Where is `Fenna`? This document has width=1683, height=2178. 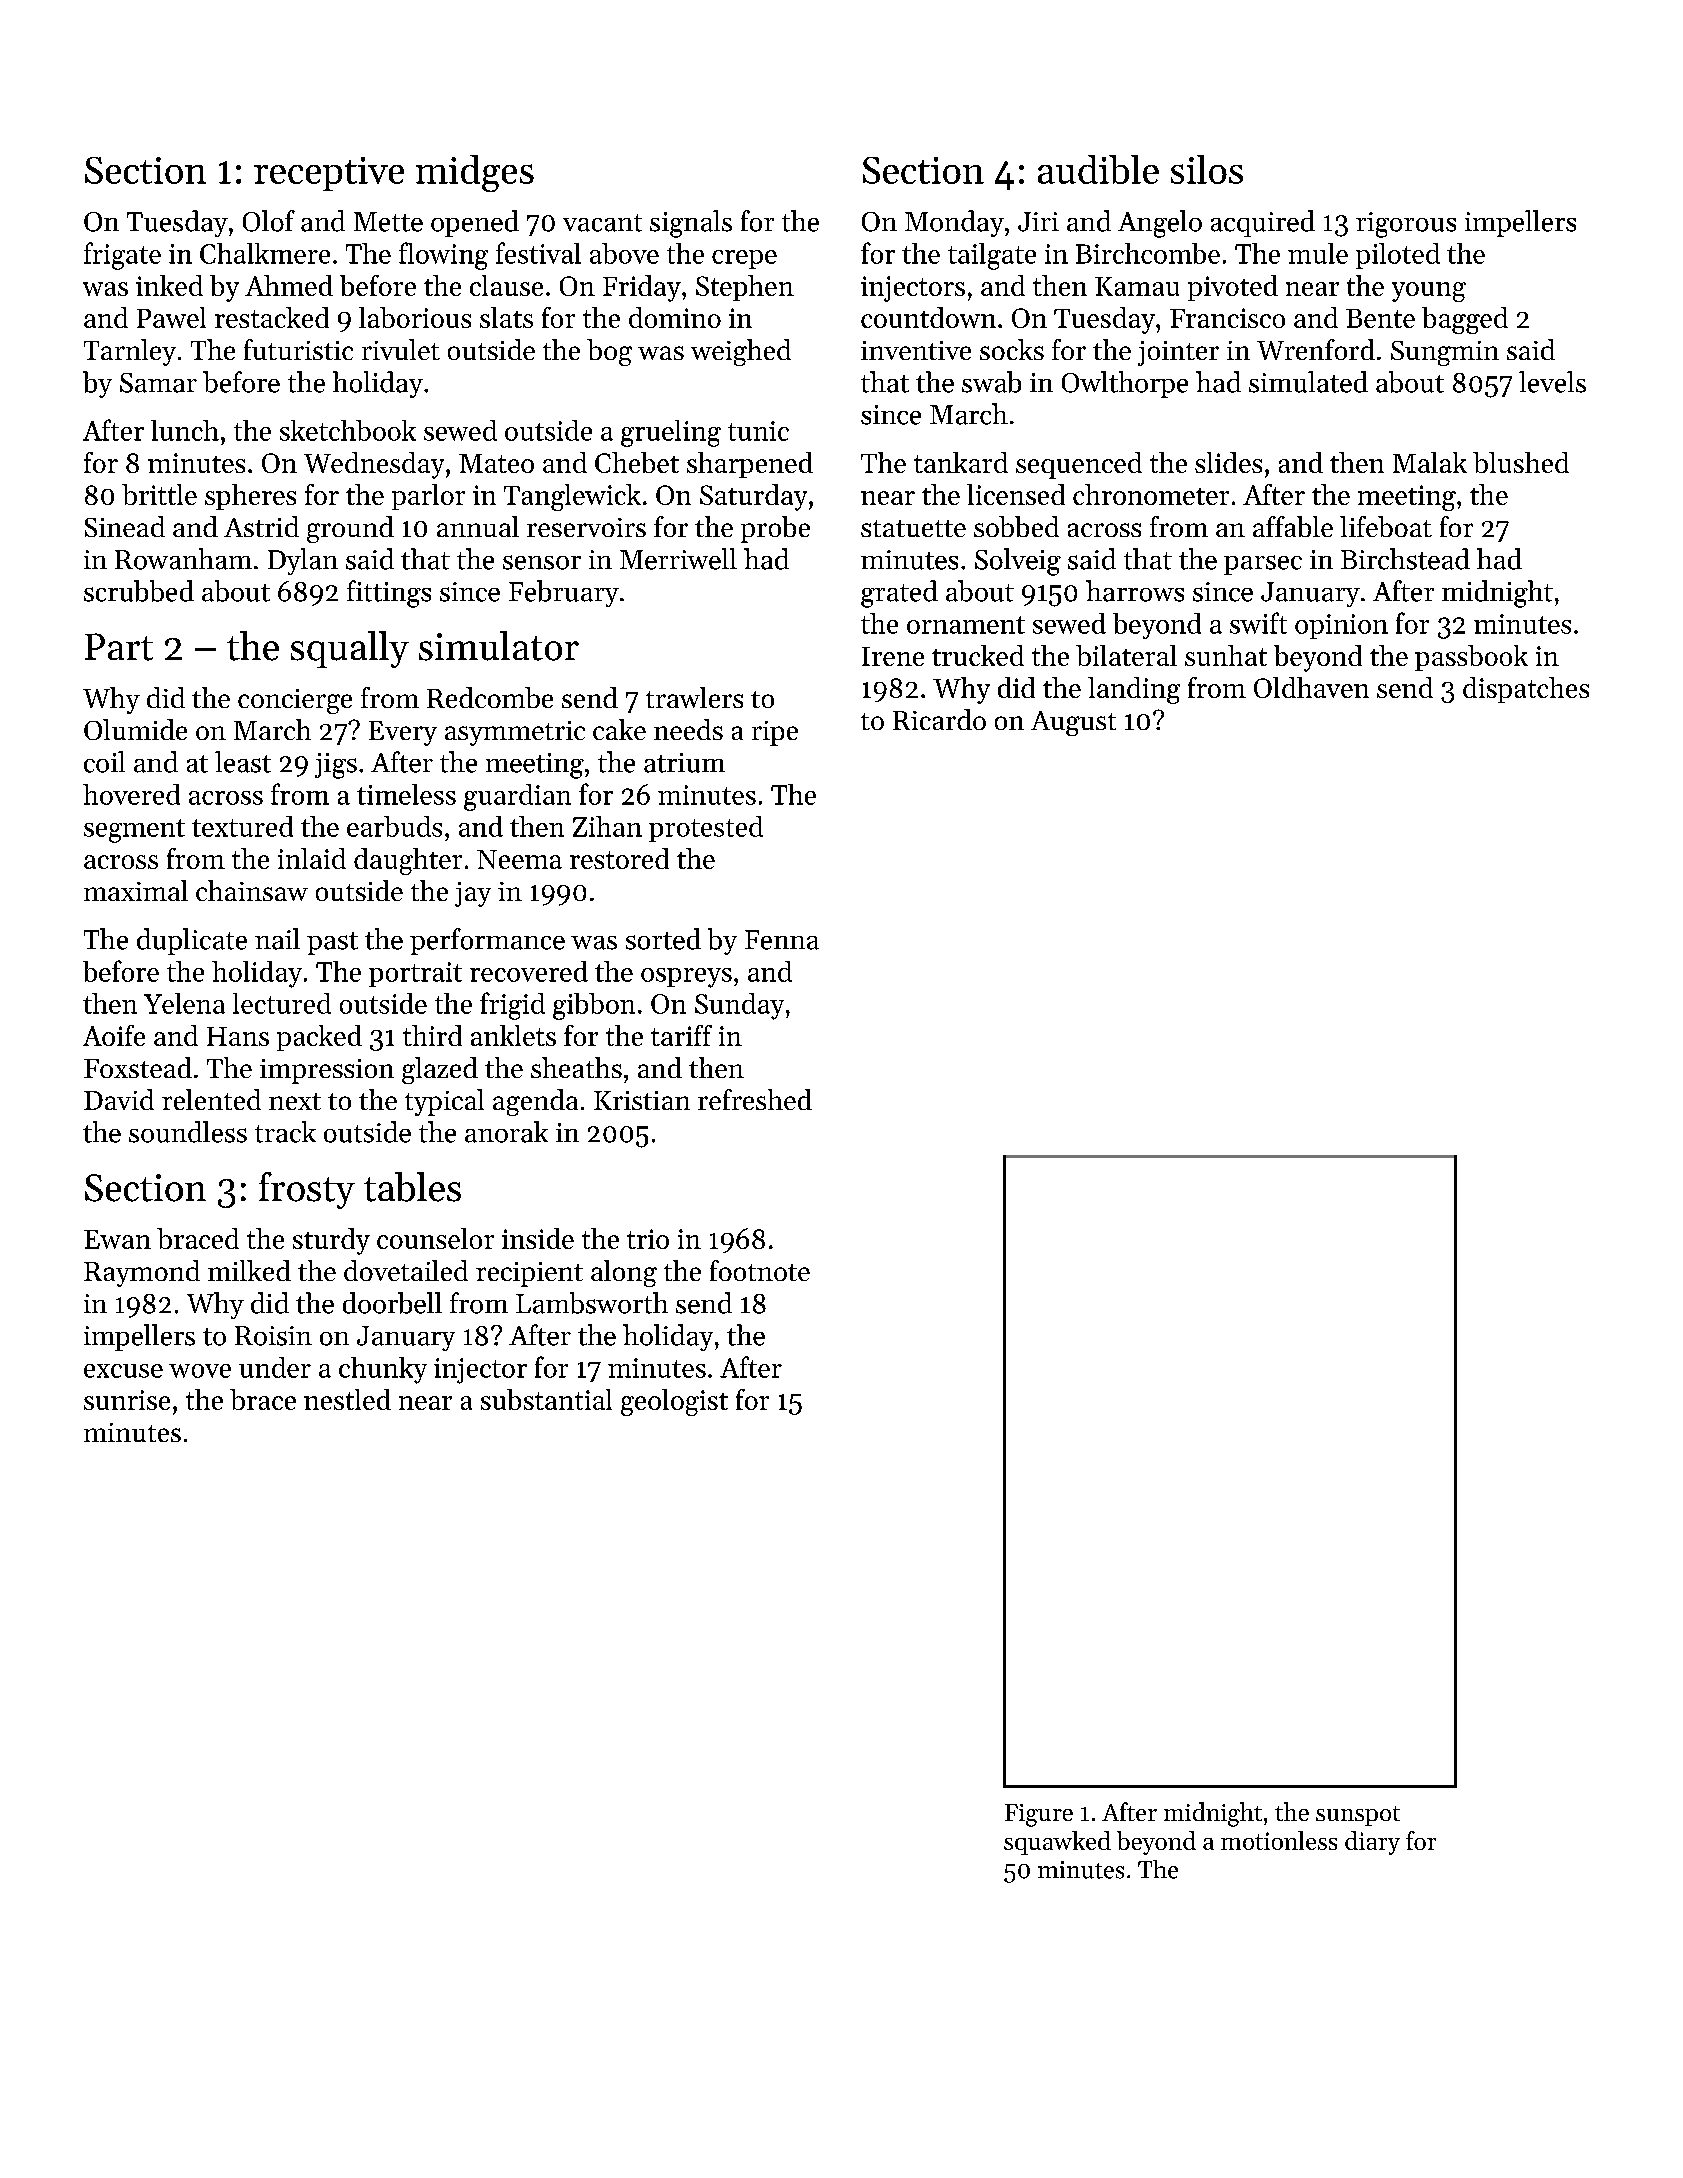
Fenna is located at coordinates (782, 940).
